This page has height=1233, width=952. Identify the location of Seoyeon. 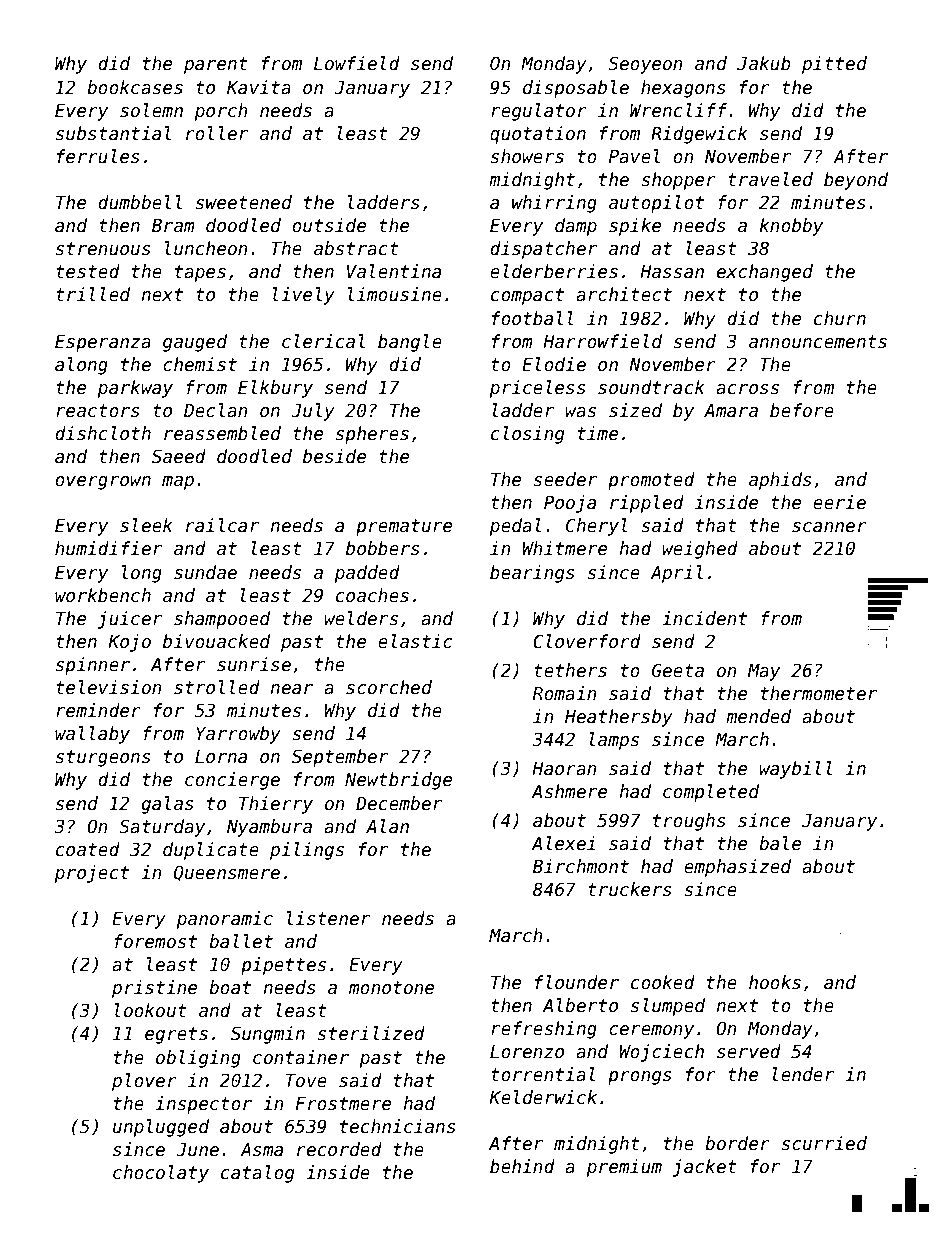
(645, 65).
